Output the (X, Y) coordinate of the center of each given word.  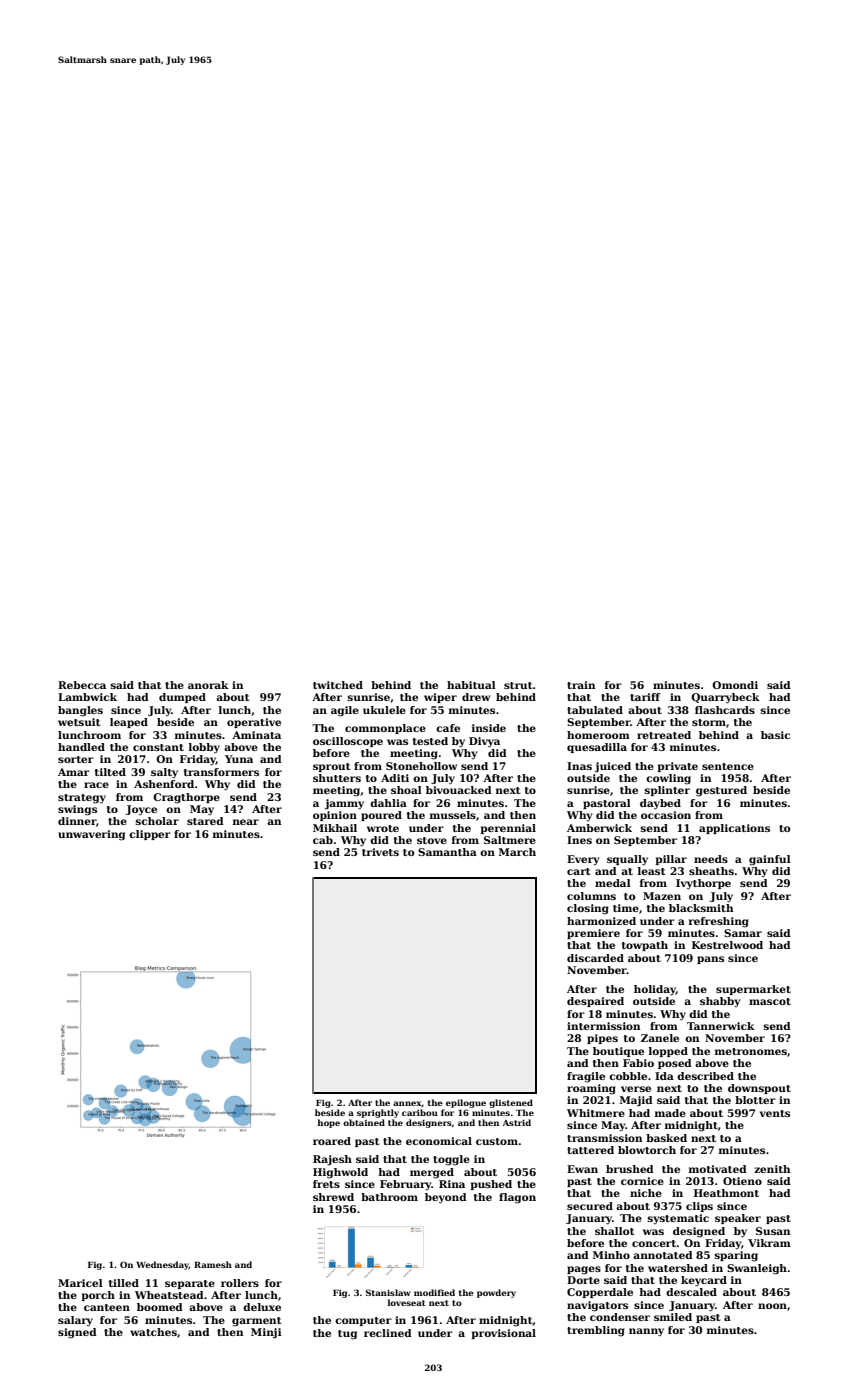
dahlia (388, 803)
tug (347, 1335)
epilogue (466, 1103)
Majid (636, 1101)
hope (328, 1123)
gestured (721, 791)
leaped (129, 723)
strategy (82, 799)
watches (153, 1332)
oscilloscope (348, 742)
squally (627, 860)
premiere (593, 934)
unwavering (91, 835)
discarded (595, 958)
